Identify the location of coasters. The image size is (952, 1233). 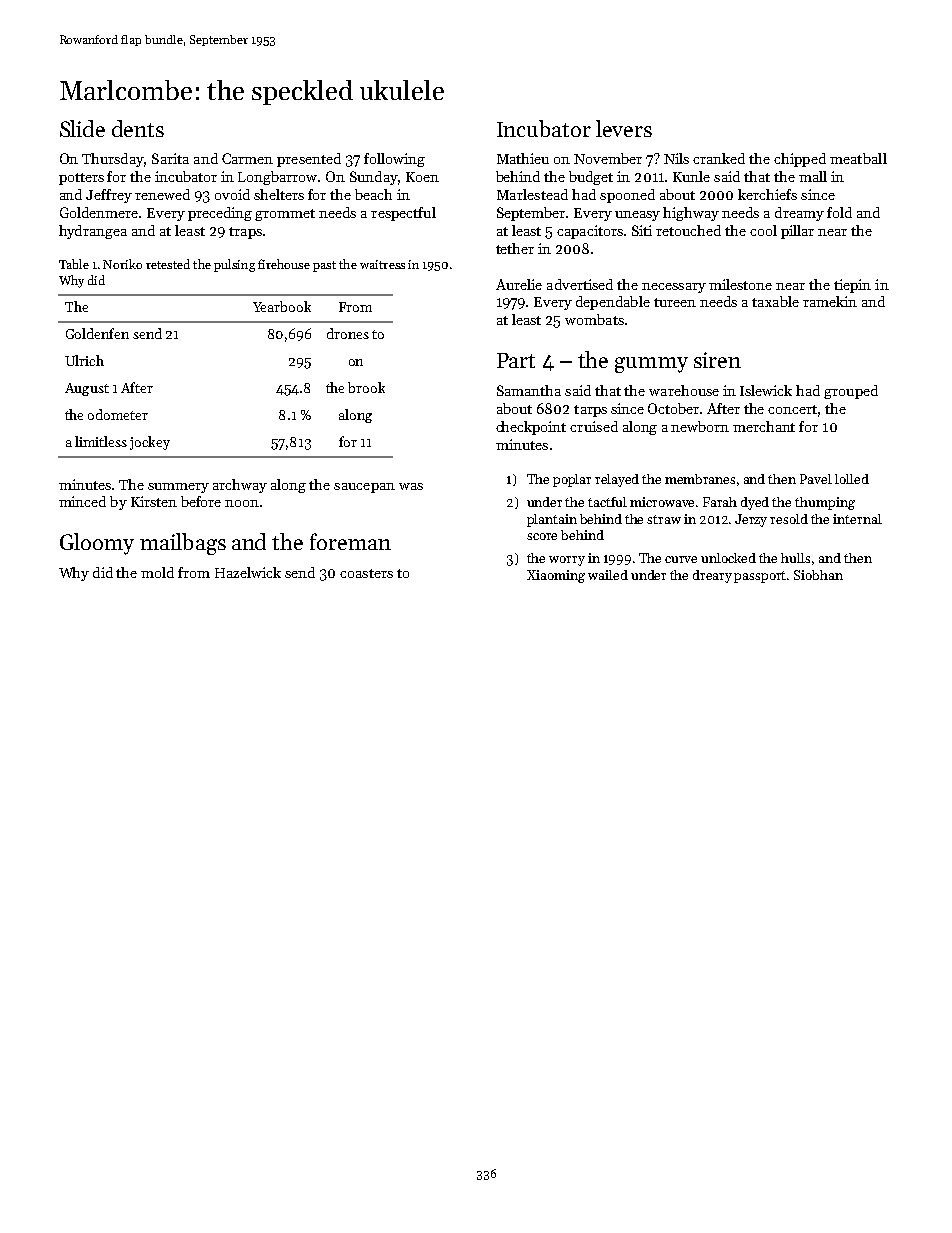
(366, 573).
